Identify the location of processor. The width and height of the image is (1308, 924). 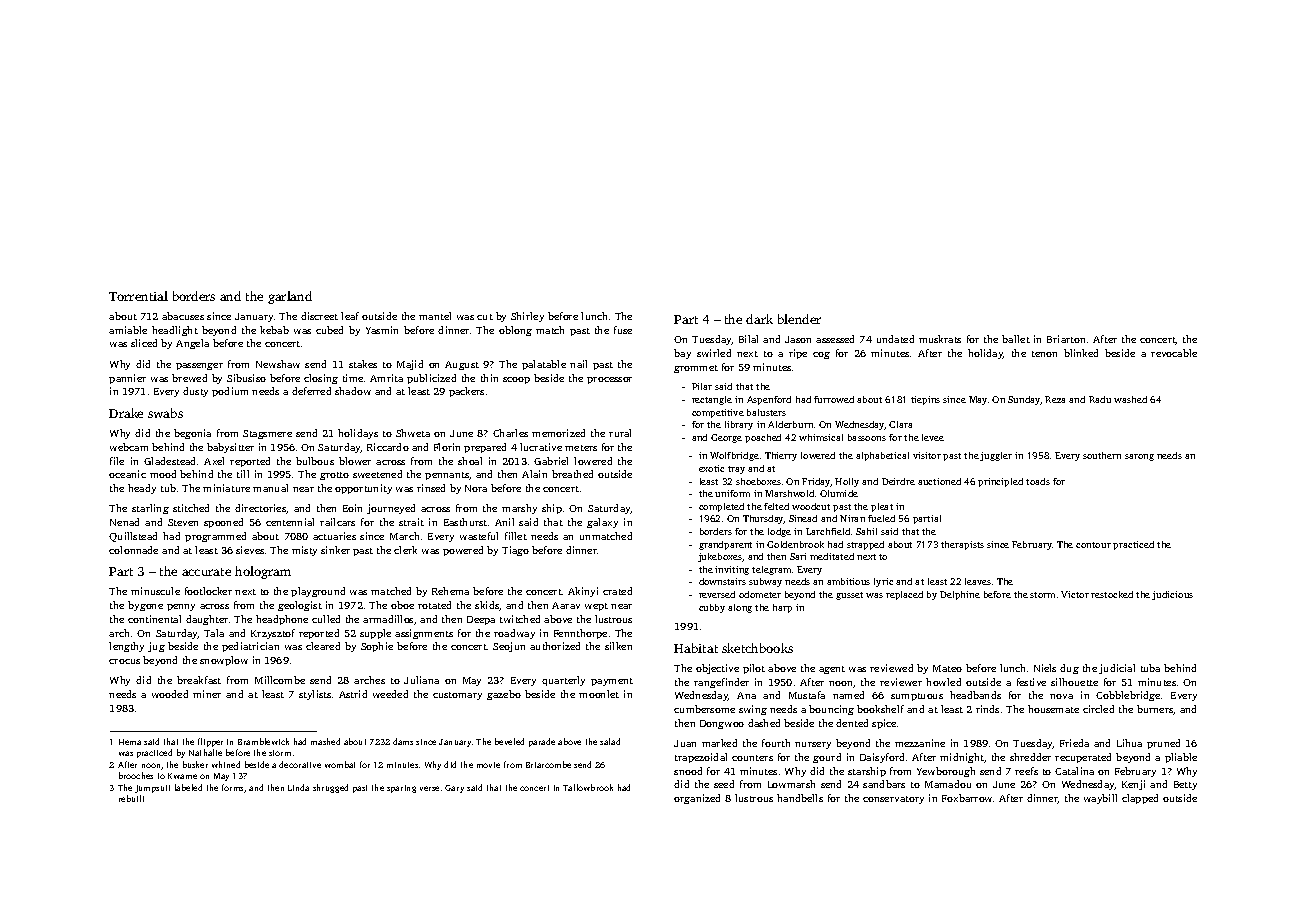
(609, 380).
